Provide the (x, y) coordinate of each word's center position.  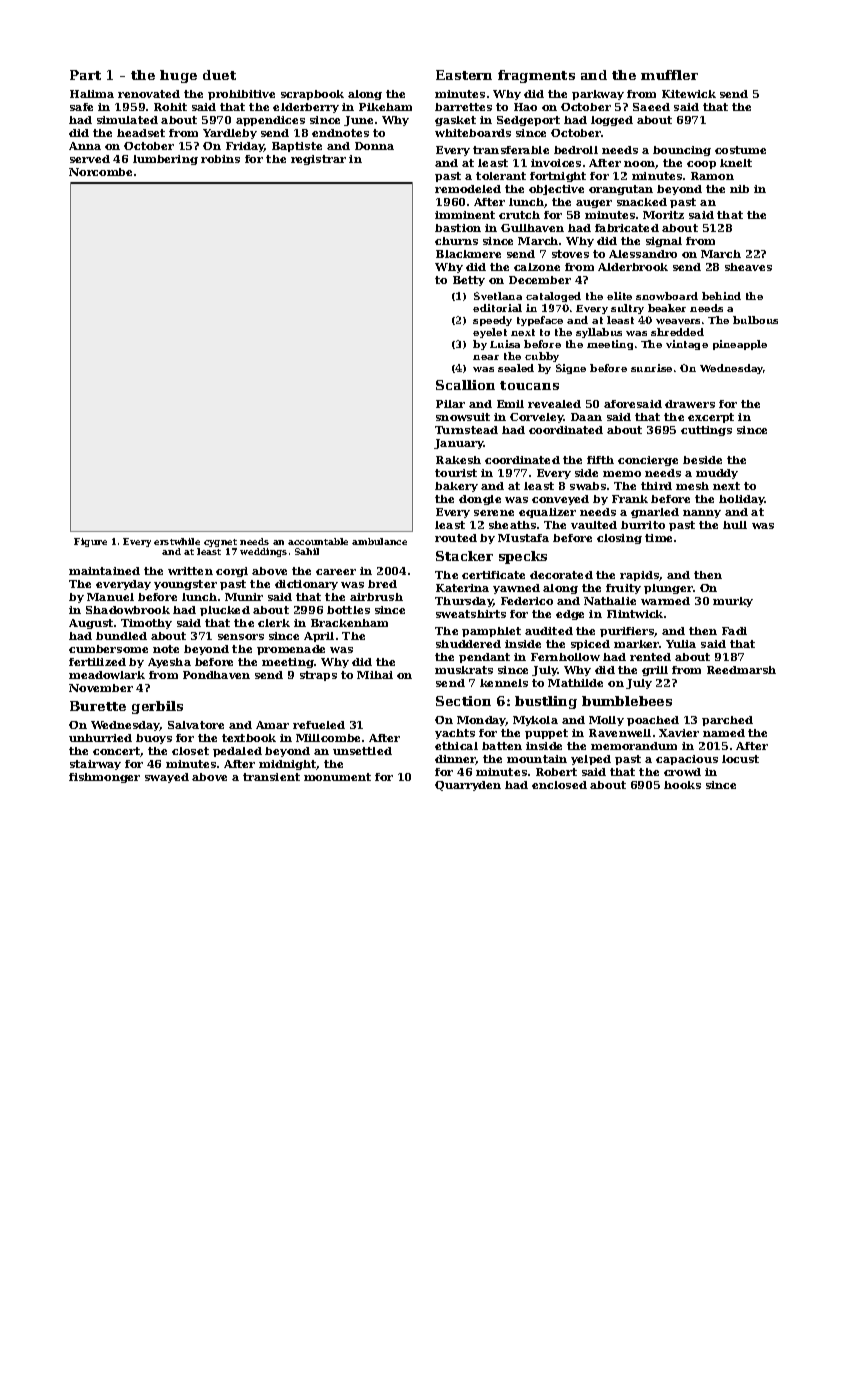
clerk (274, 623)
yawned (516, 589)
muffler (669, 75)
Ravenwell (620, 733)
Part (85, 75)
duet (219, 75)
